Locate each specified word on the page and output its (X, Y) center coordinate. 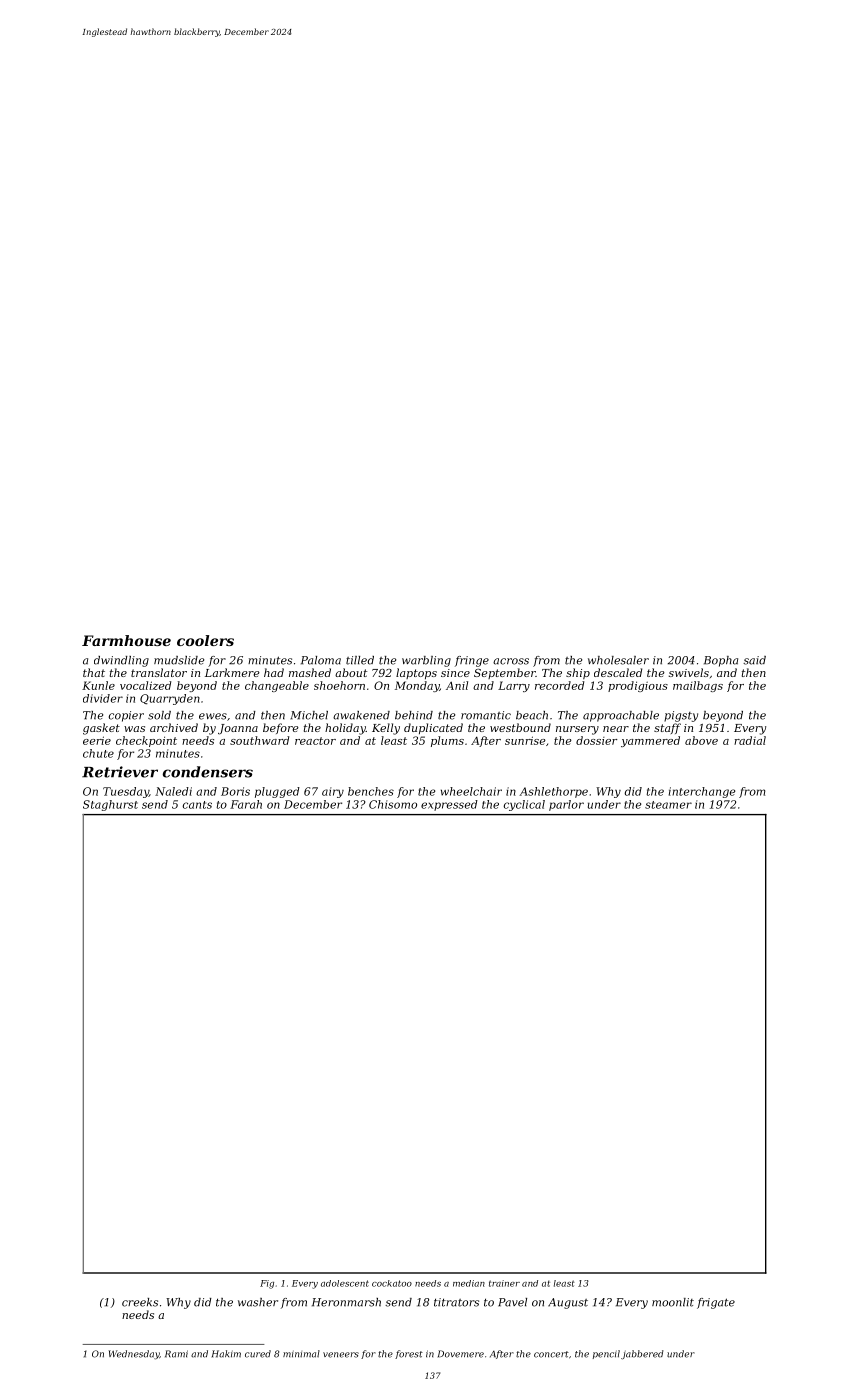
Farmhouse (126, 640)
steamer (668, 805)
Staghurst (110, 805)
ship (578, 673)
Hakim (226, 1354)
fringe (472, 661)
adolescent (345, 1283)
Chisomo (393, 804)
